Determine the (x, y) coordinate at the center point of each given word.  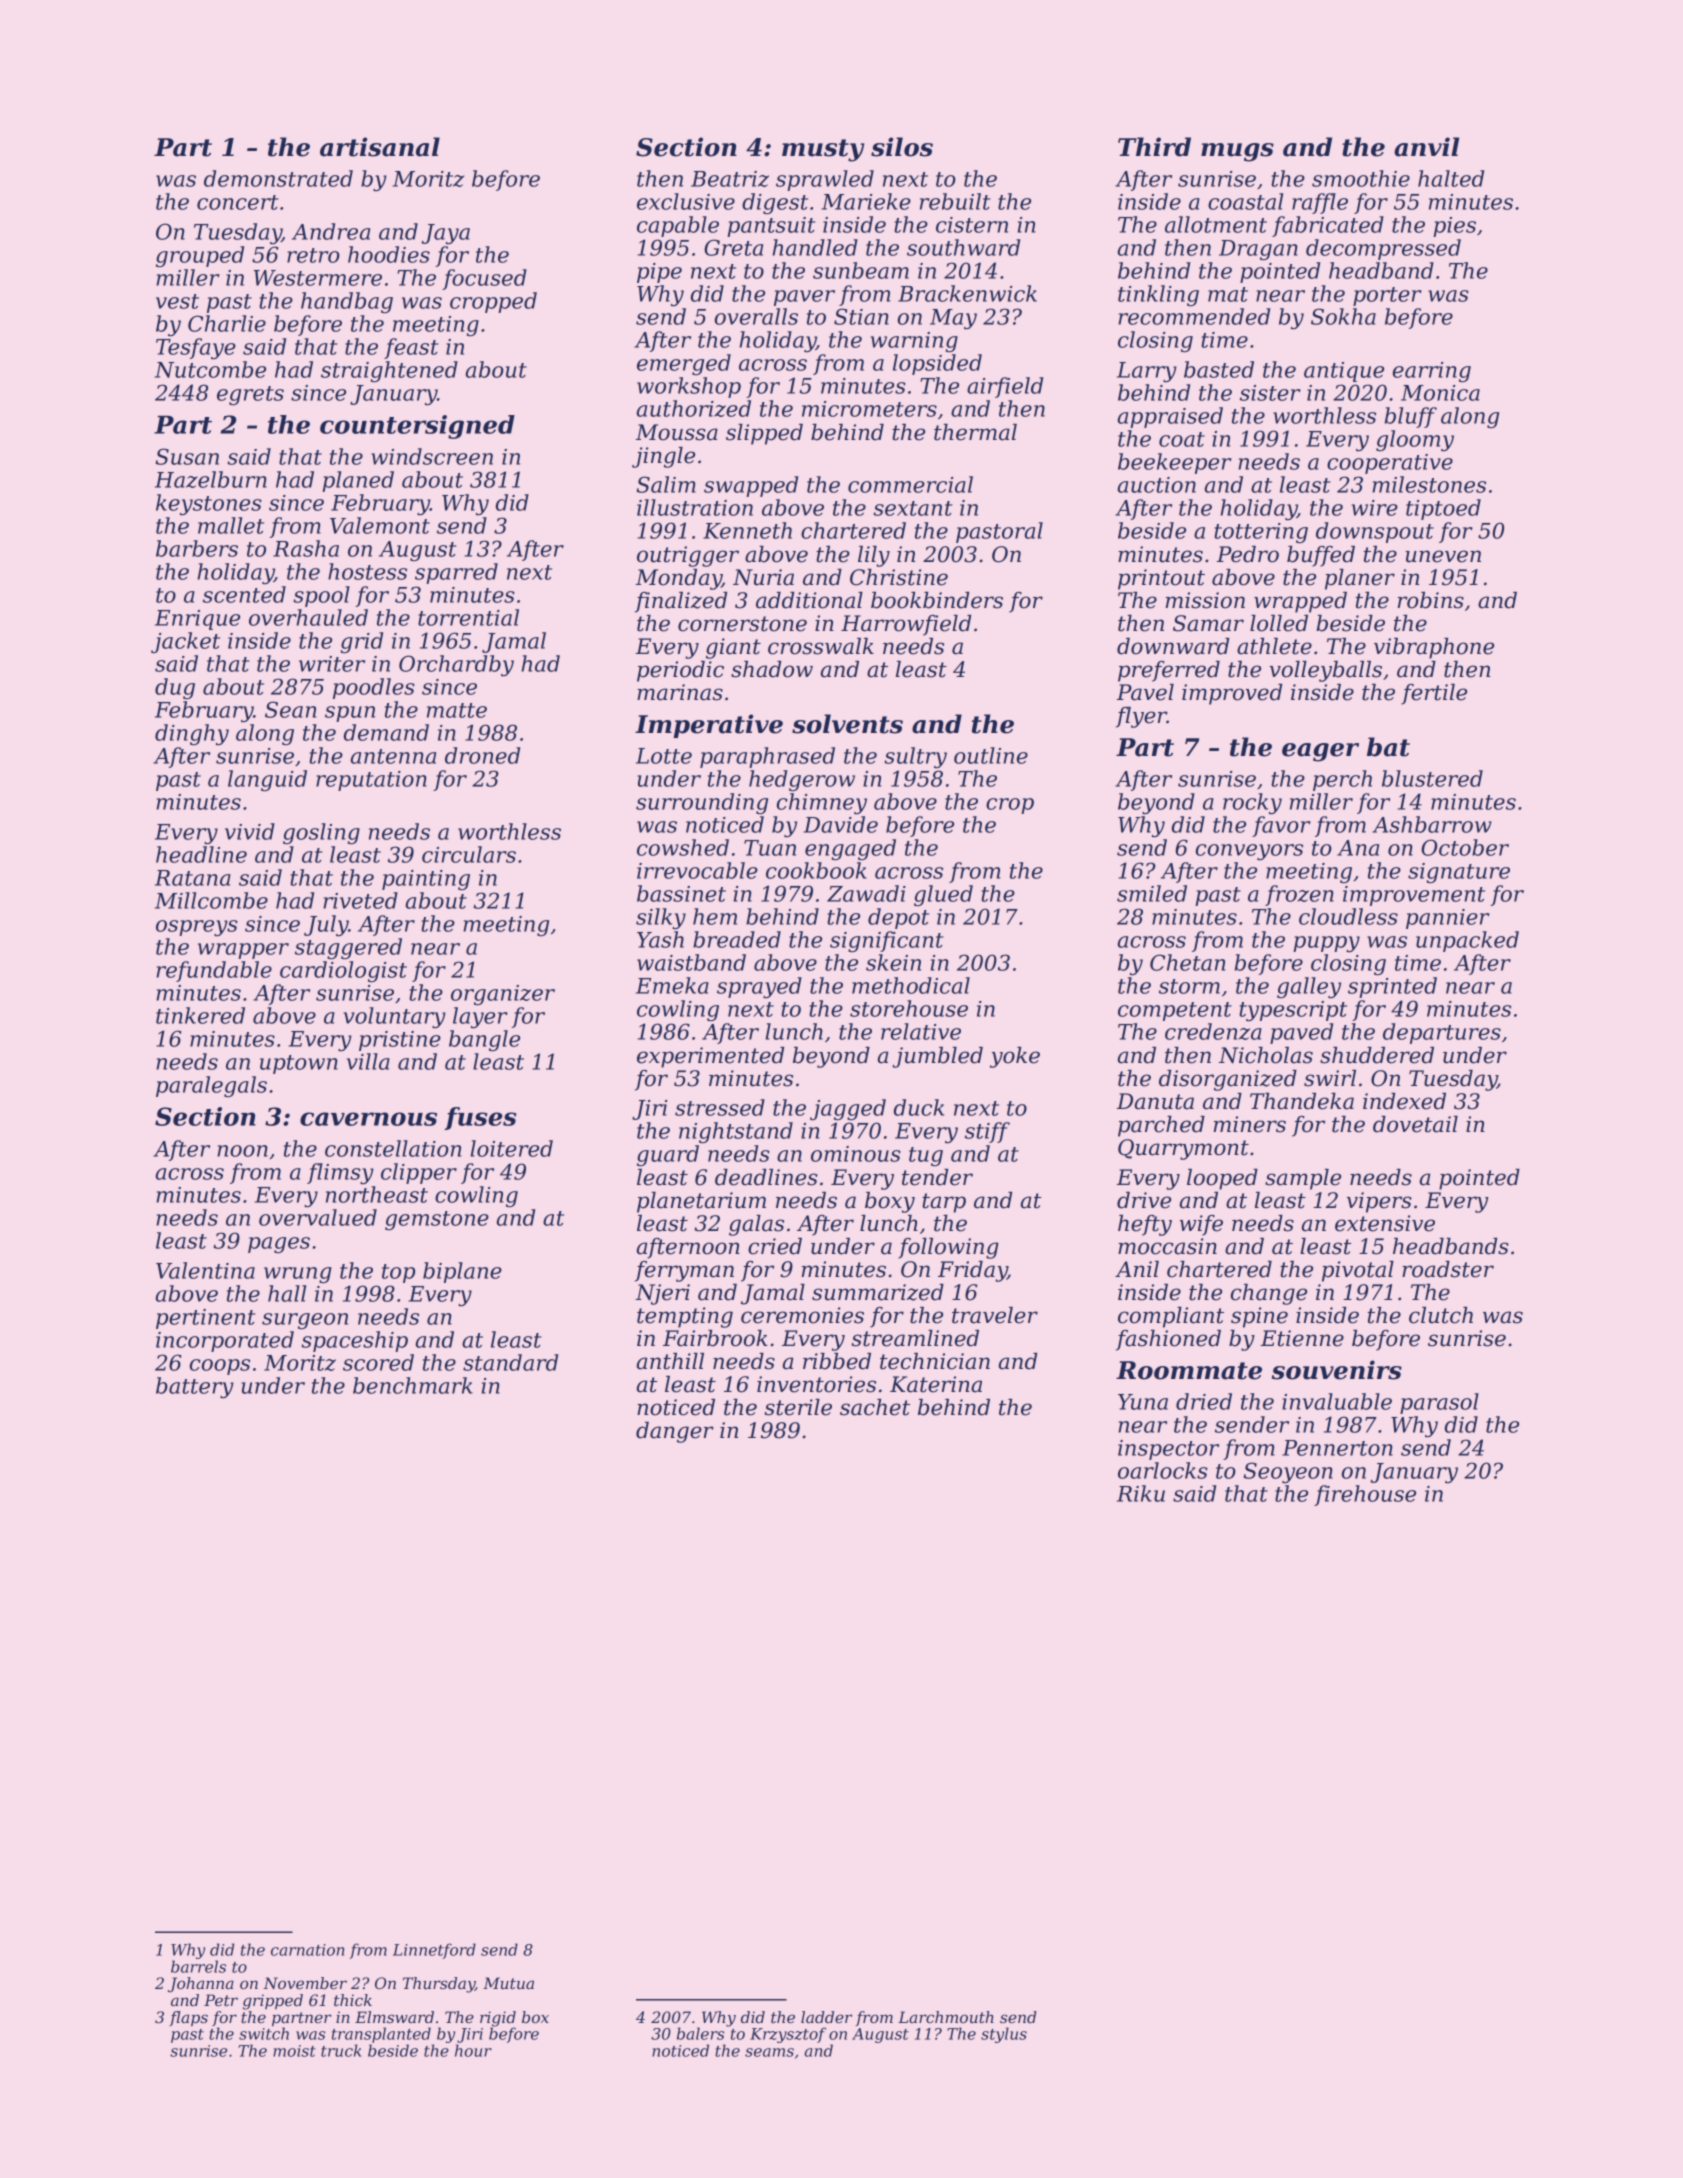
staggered (348, 948)
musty (823, 150)
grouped (200, 256)
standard (510, 1362)
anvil (1426, 147)
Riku (1141, 1493)
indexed (1404, 1101)
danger (675, 1432)
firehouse (1365, 1495)
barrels (198, 1966)
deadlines (766, 1177)
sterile (798, 1407)
